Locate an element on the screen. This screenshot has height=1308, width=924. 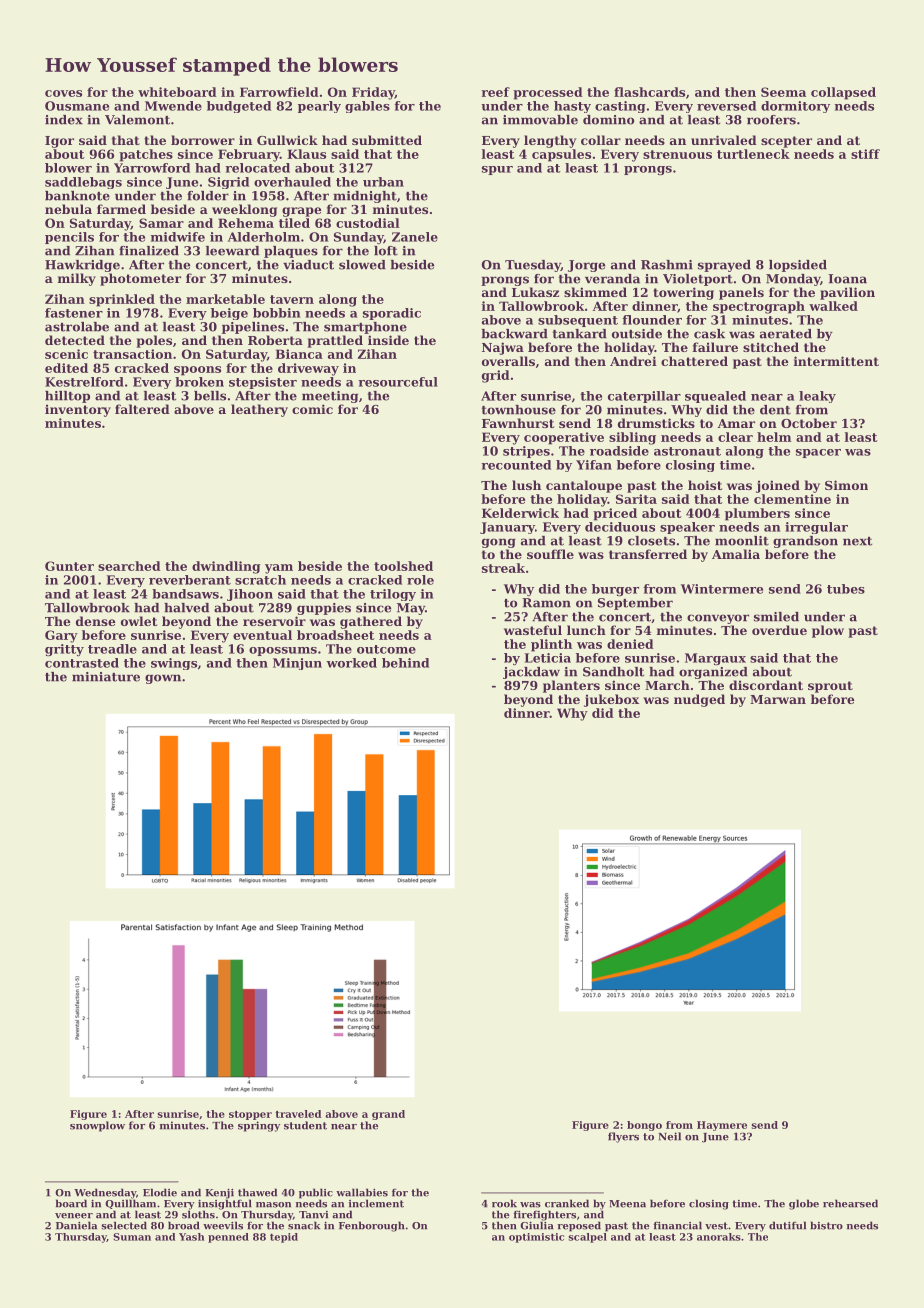
clear is located at coordinates (735, 437).
